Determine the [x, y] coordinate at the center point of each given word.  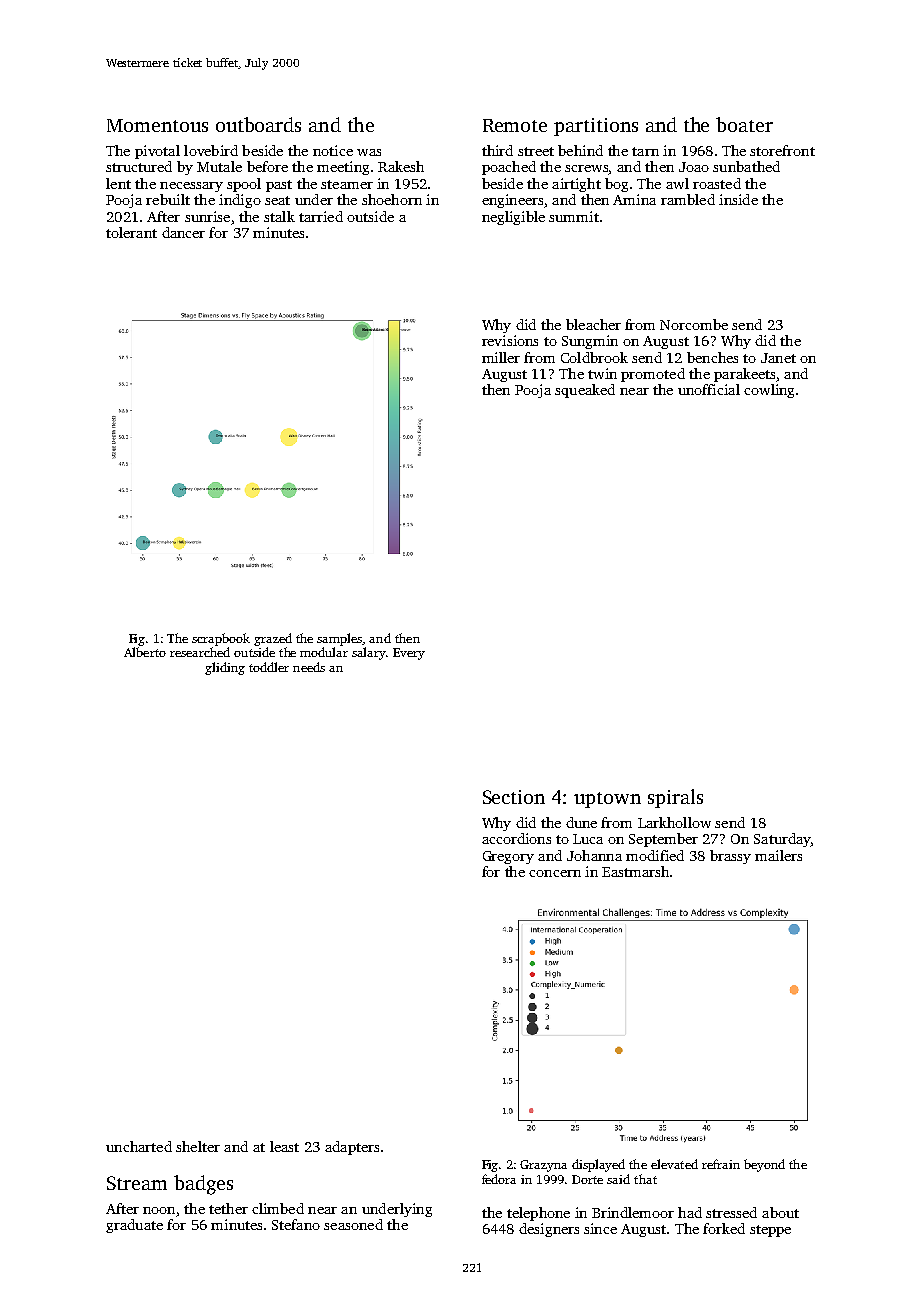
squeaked [585, 391]
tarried [321, 216]
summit [574, 216]
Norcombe [694, 324]
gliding [225, 668]
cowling [769, 391]
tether [228, 1208]
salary [369, 653]
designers [549, 1230]
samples [340, 639]
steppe [770, 1231]
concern [555, 873]
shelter [198, 1146]
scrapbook [221, 639]
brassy [730, 857]
